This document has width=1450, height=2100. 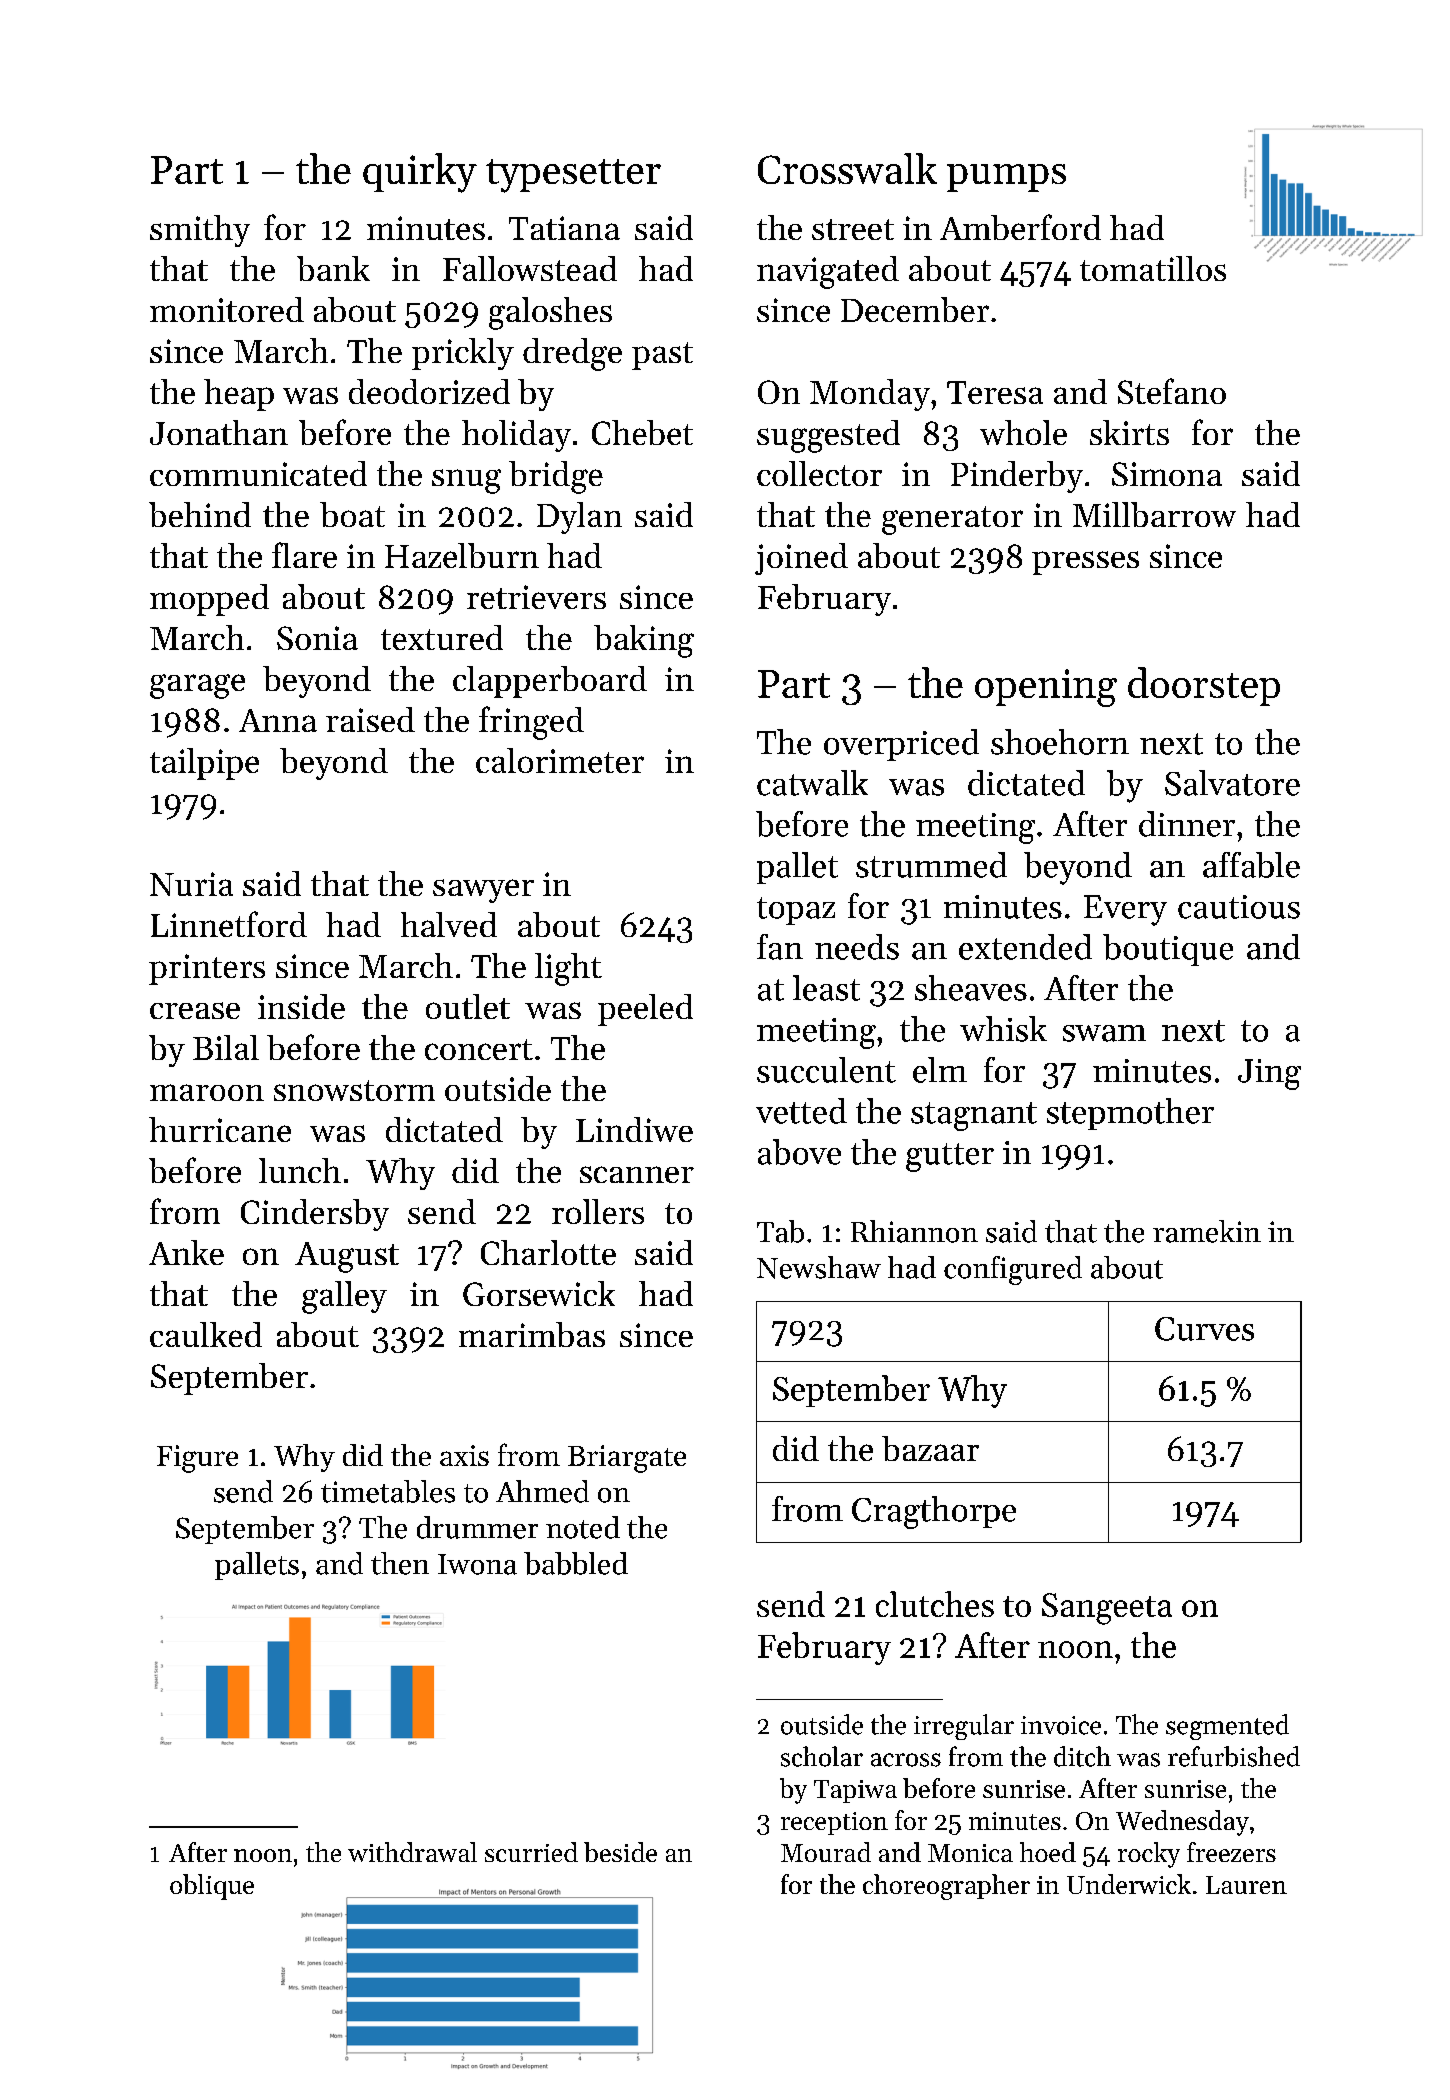 What do you see at coordinates (1204, 1329) in the document?
I see `Curves` at bounding box center [1204, 1329].
